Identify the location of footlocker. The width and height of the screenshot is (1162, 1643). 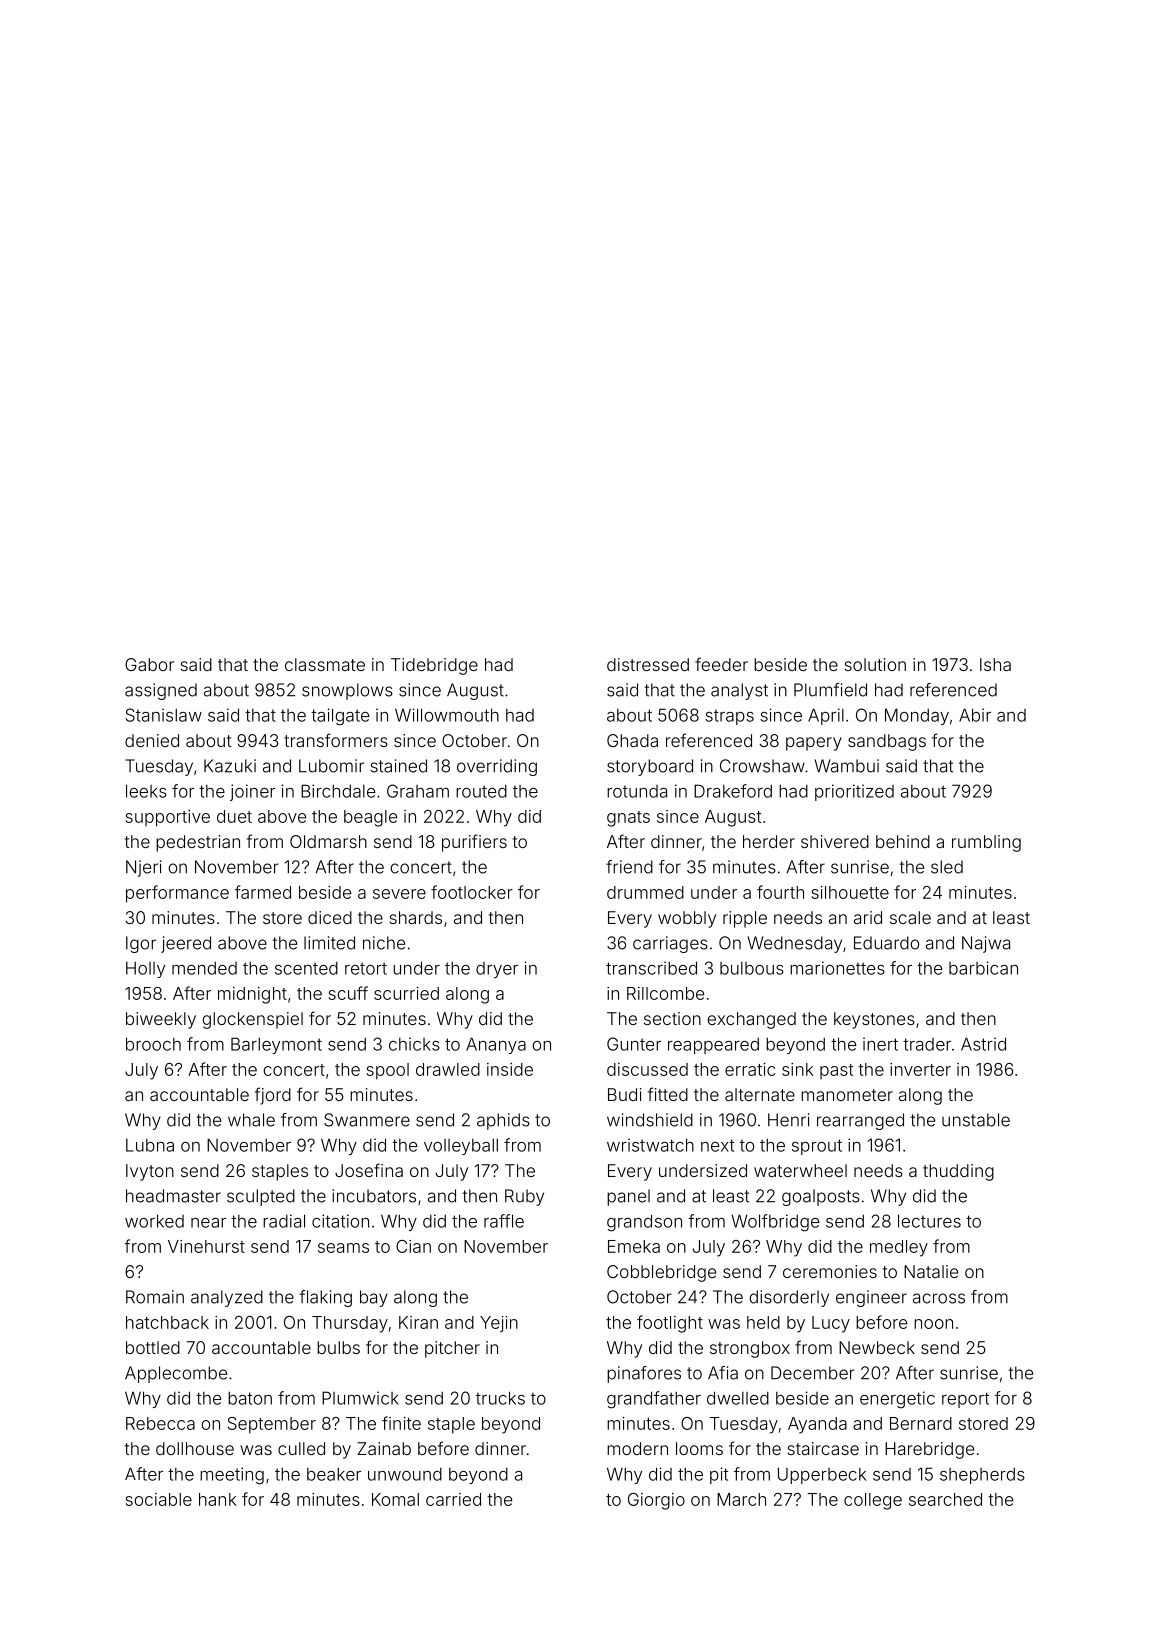
(472, 892).
